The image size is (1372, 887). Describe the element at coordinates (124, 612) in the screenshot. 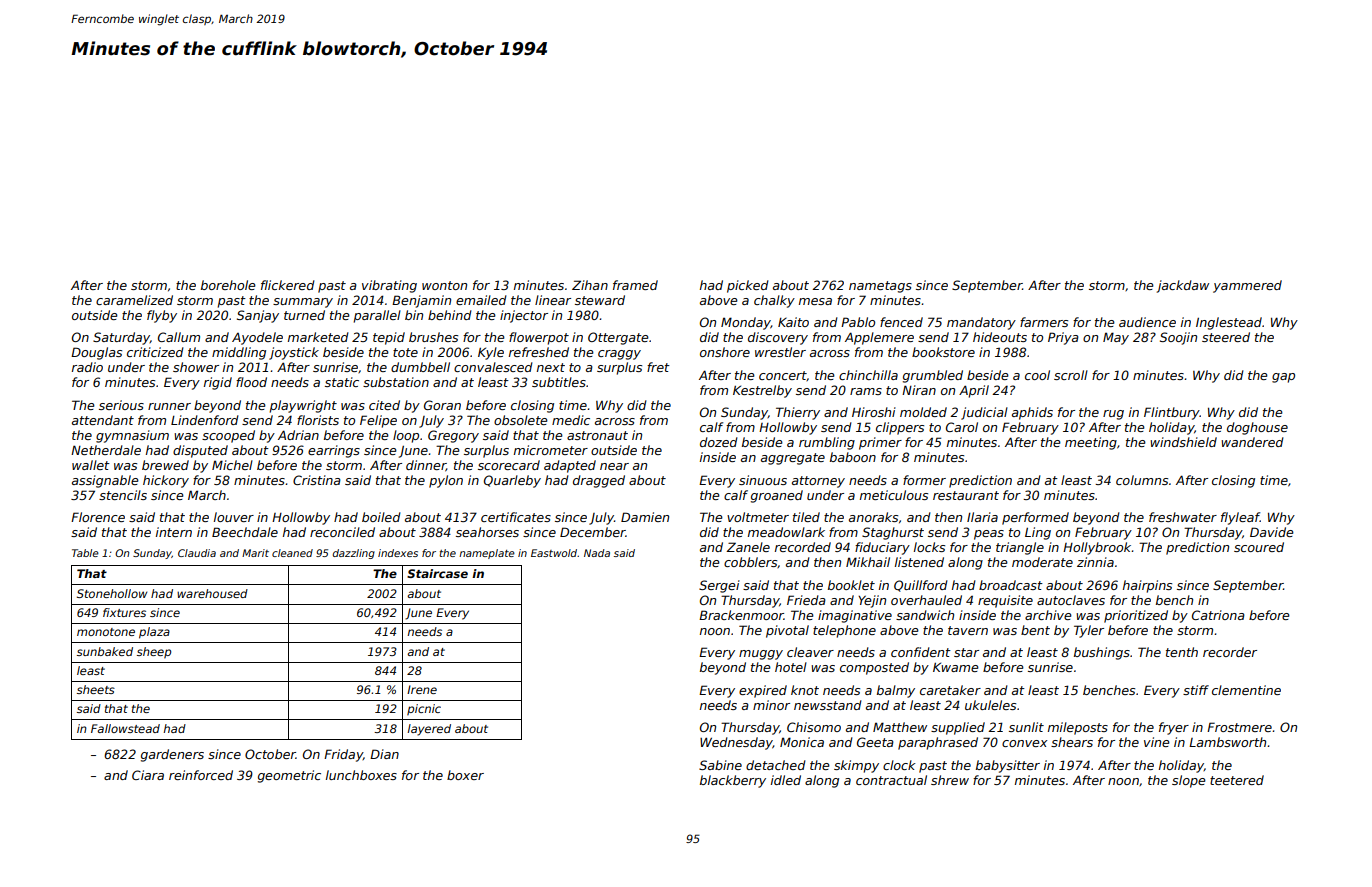

I see `fixtures` at that location.
